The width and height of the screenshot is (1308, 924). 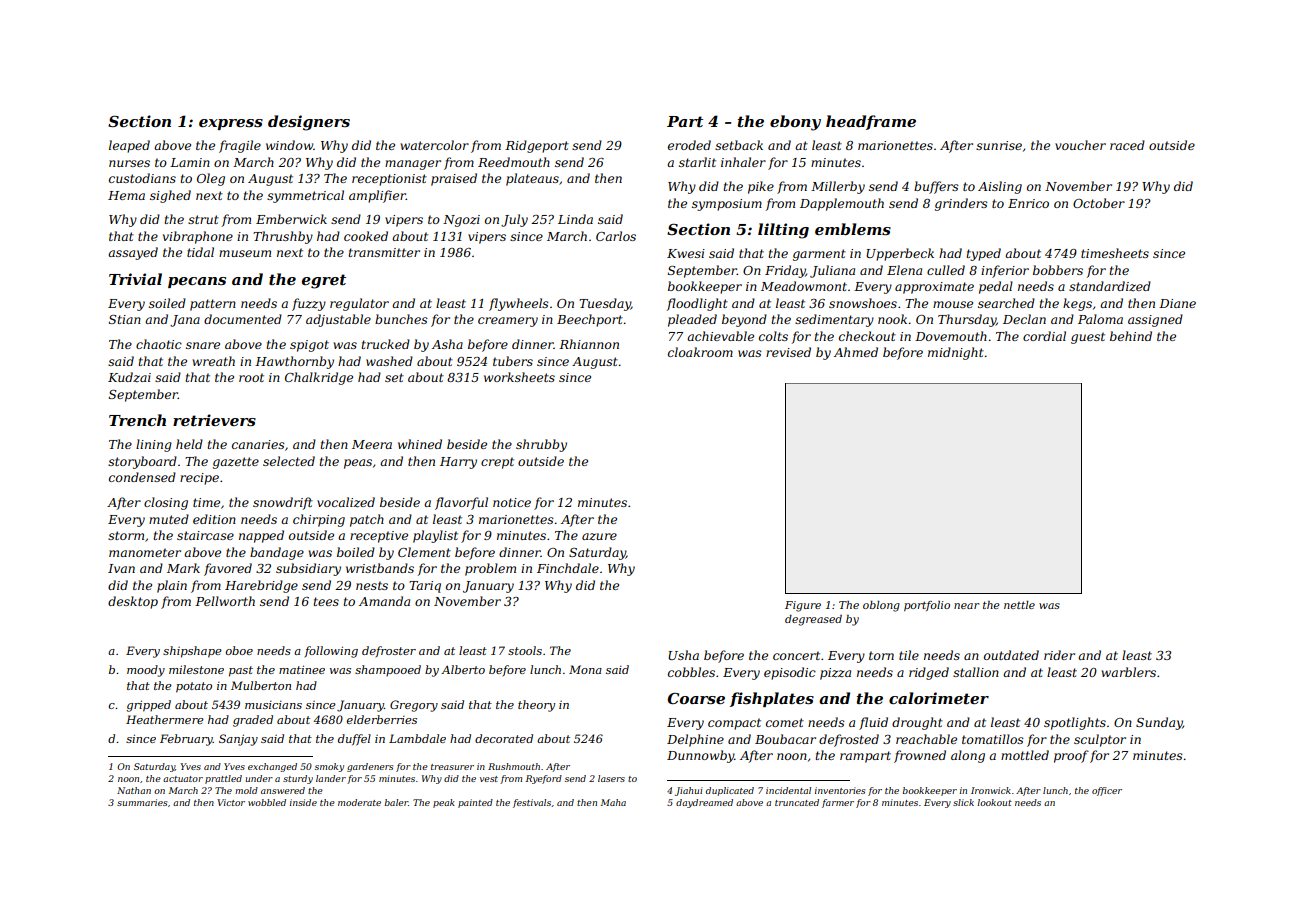 What do you see at coordinates (1127, 145) in the screenshot?
I see `raced` at bounding box center [1127, 145].
